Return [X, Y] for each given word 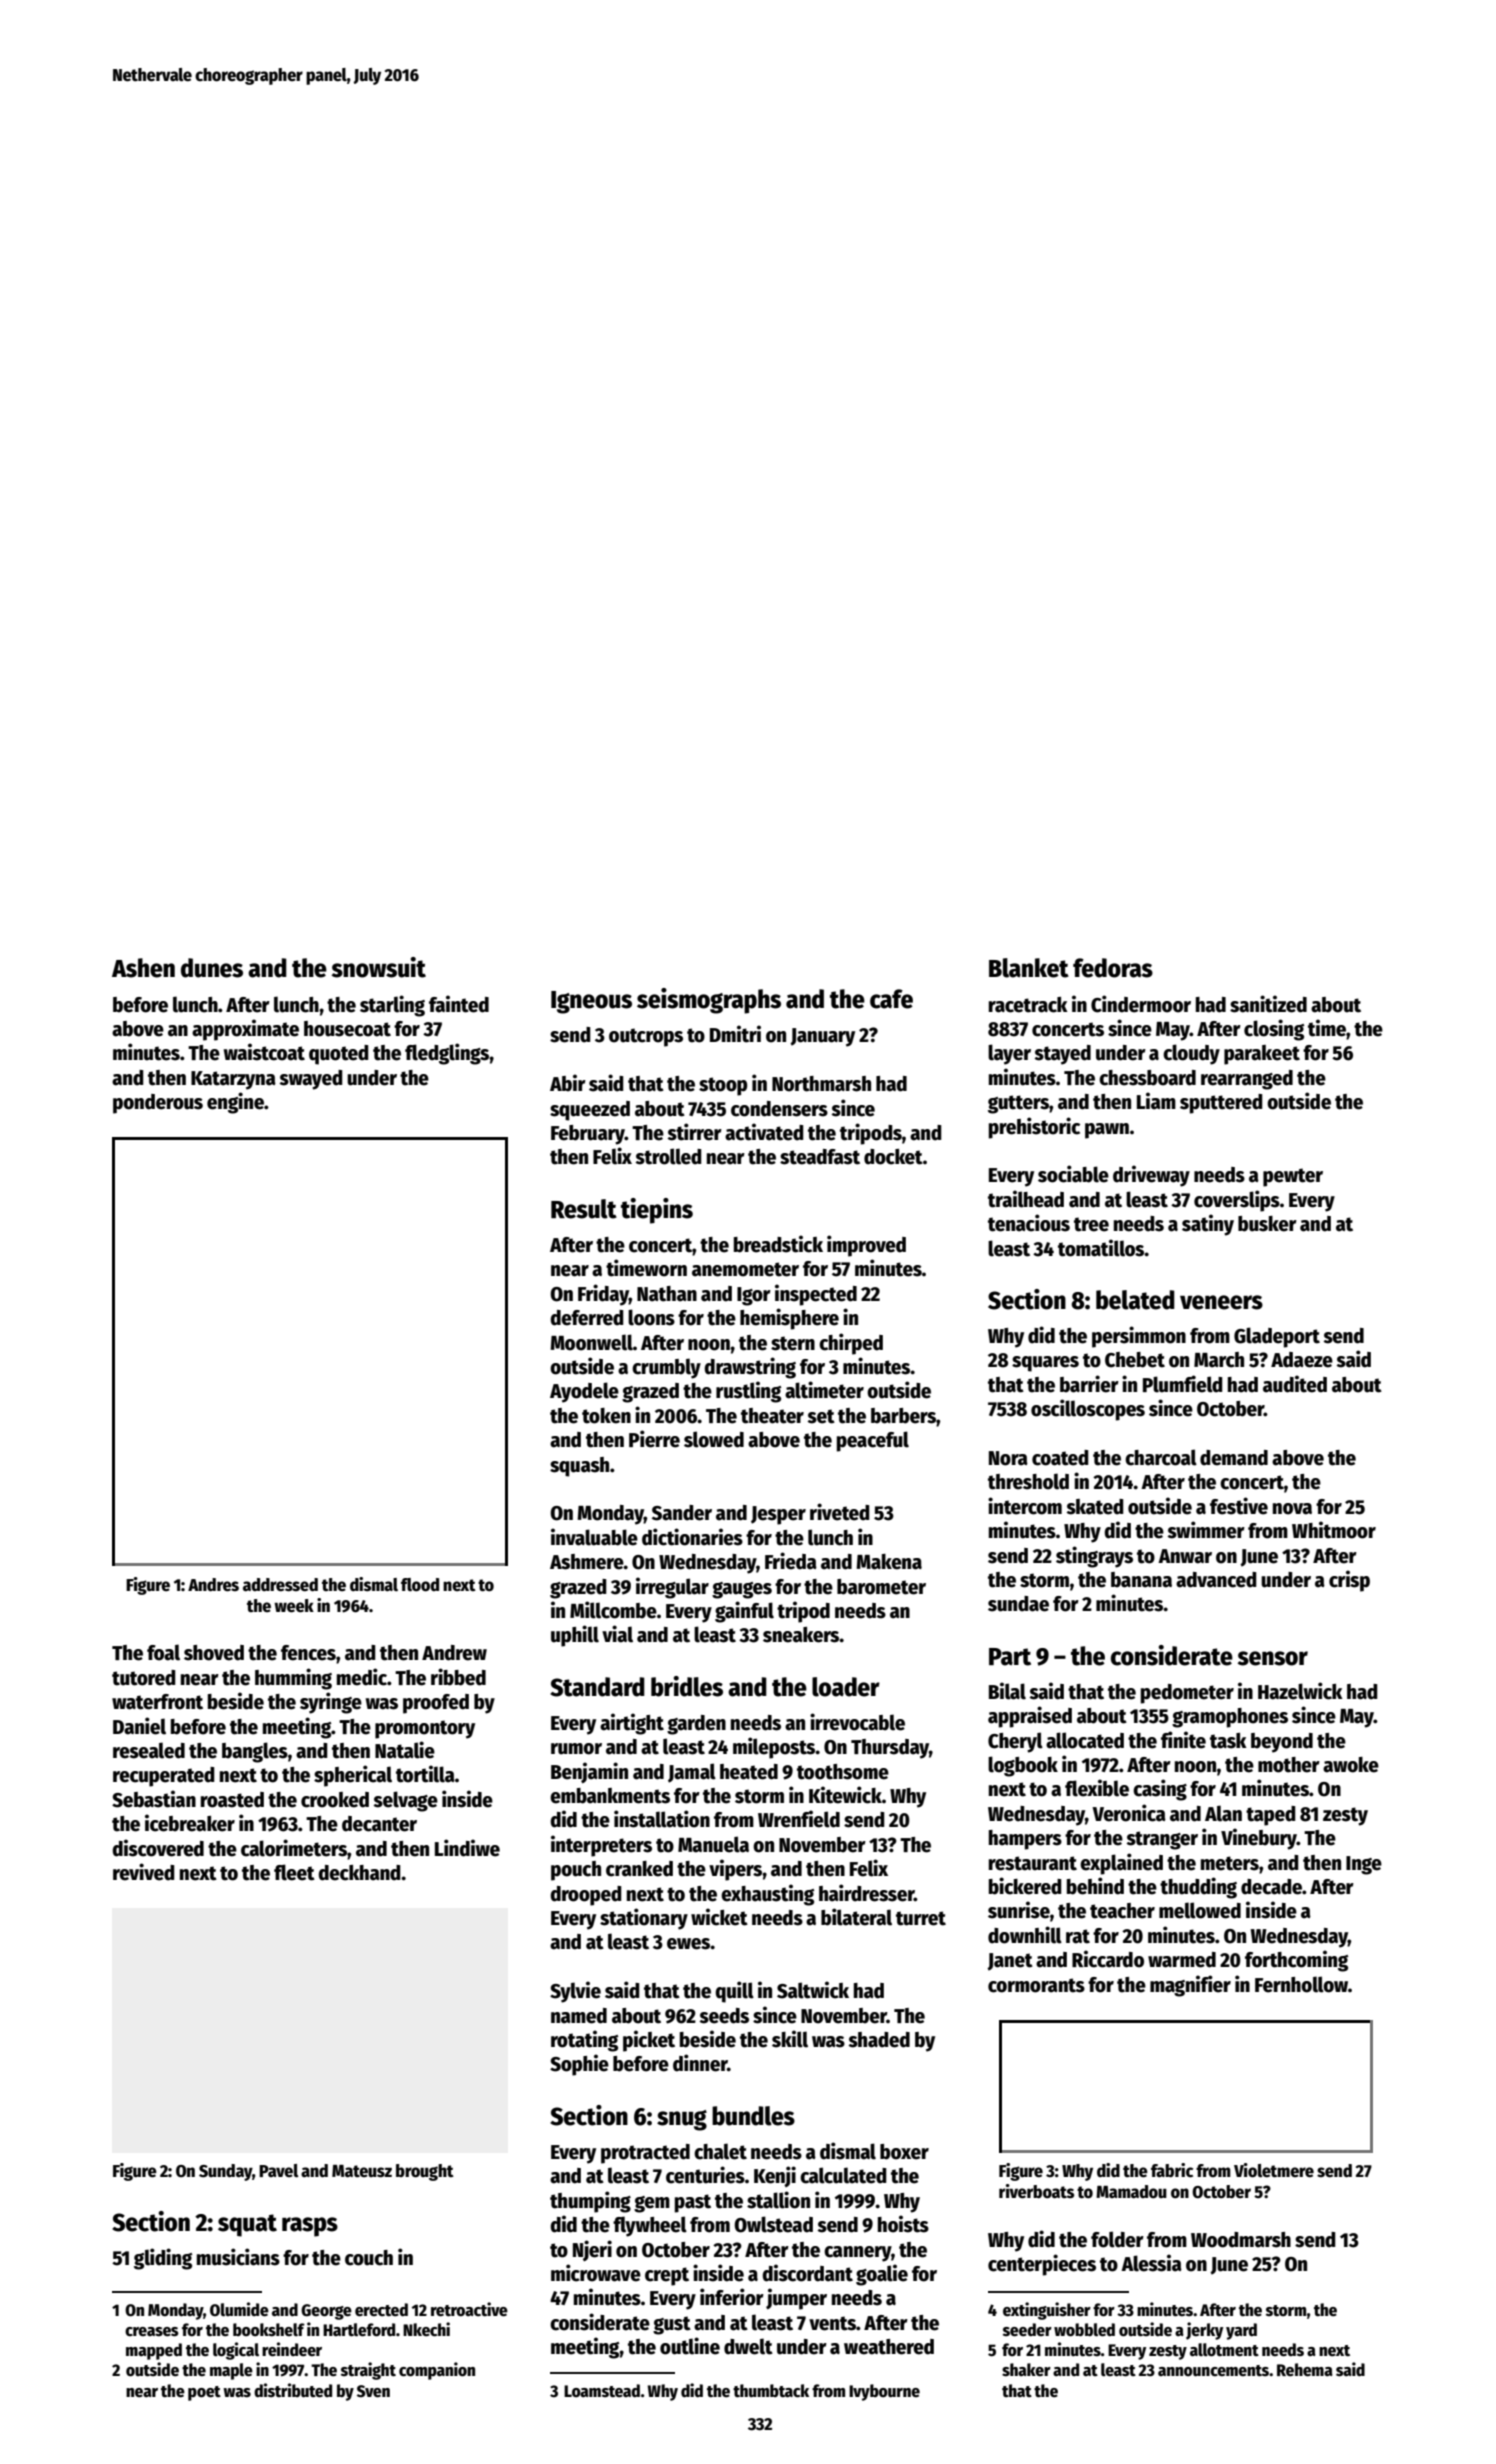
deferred [587, 1318]
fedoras [1113, 968]
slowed [714, 1439]
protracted [645, 2154]
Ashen [143, 968]
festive [1239, 1506]
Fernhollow [1301, 1984]
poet [204, 2393]
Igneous [591, 1002]
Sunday [226, 2172]
